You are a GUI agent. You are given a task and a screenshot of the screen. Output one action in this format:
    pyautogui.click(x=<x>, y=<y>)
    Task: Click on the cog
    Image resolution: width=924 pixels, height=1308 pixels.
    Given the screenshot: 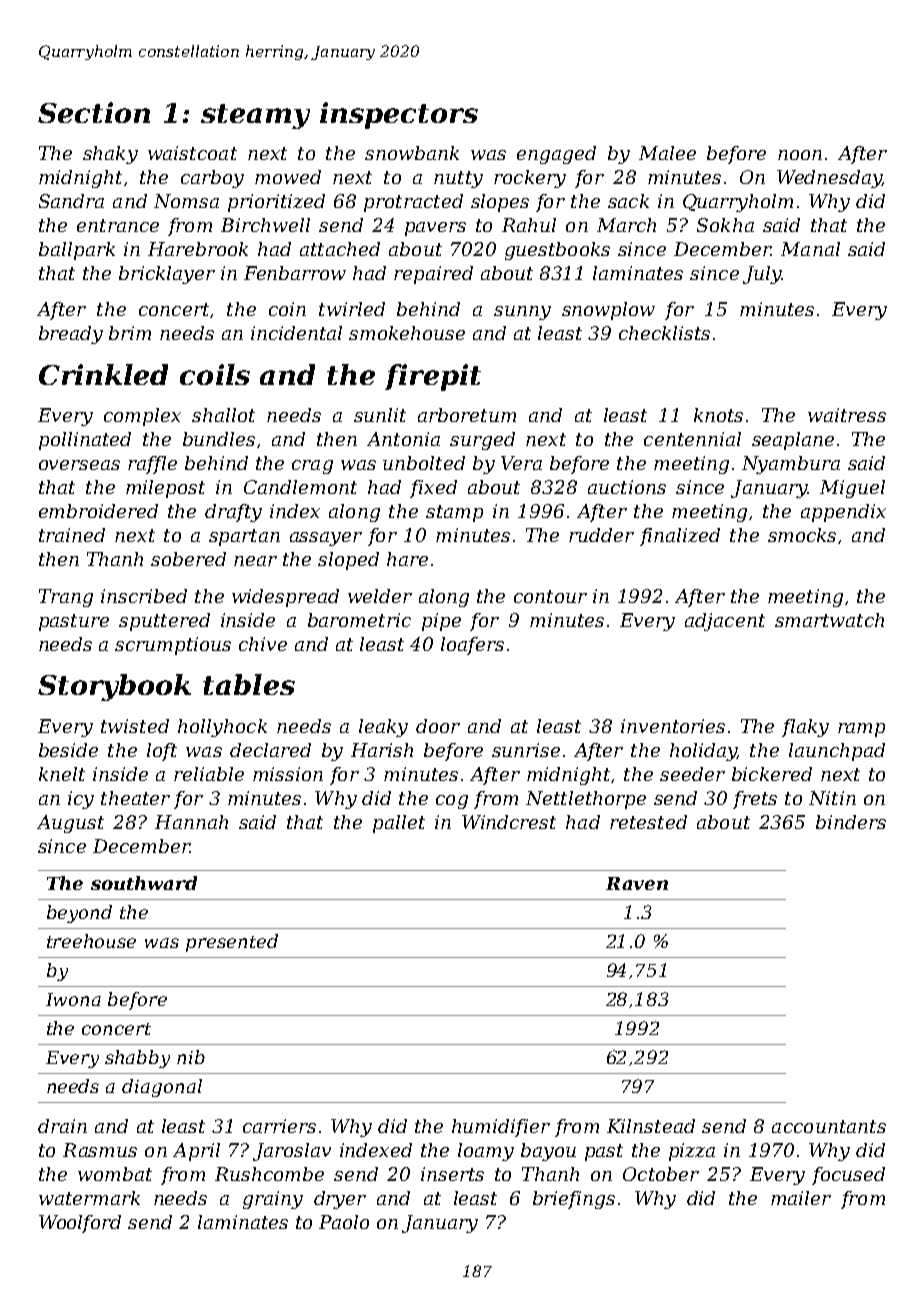 What is the action you would take?
    pyautogui.click(x=452, y=802)
